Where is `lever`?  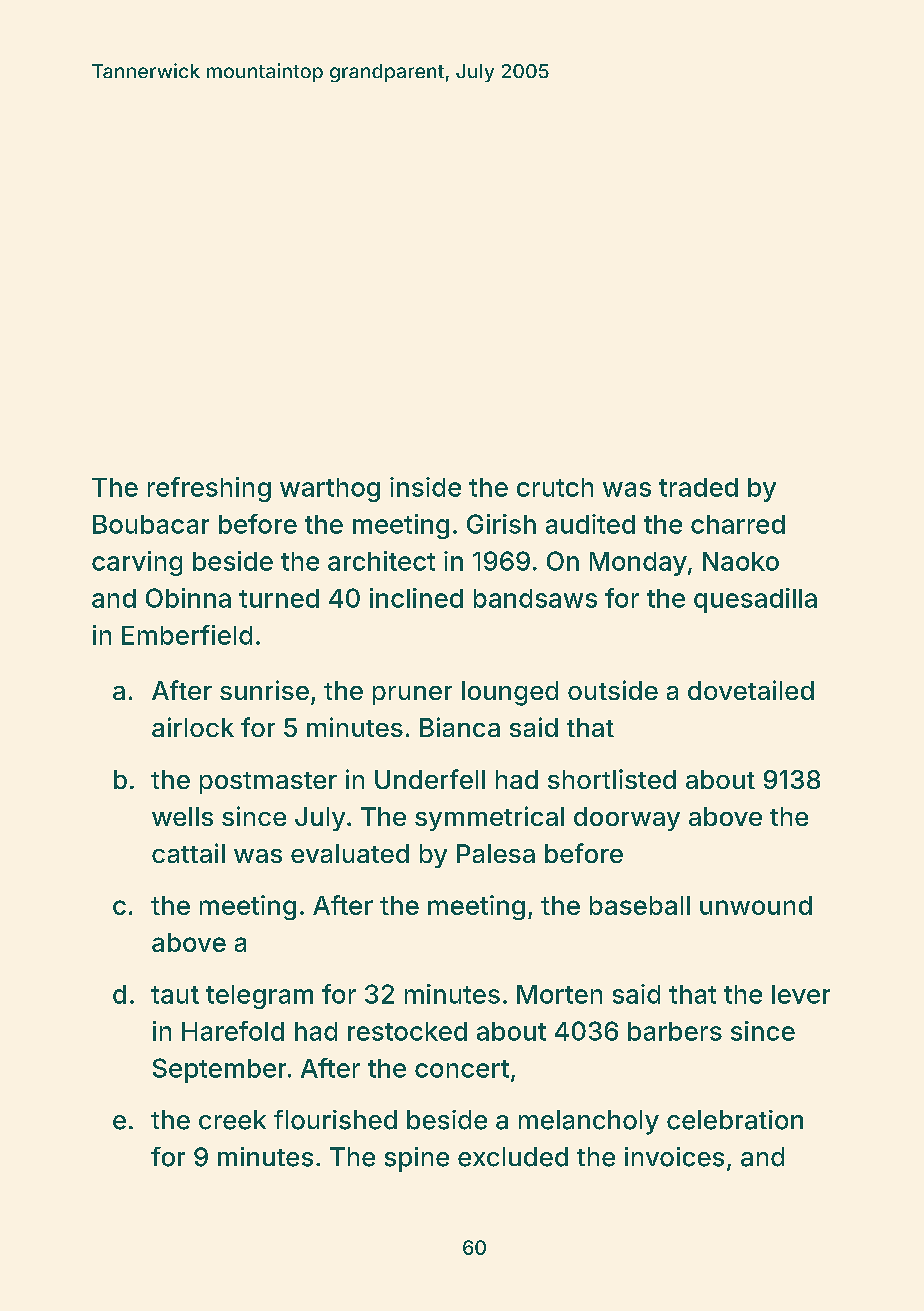 lever is located at coordinates (801, 994).
